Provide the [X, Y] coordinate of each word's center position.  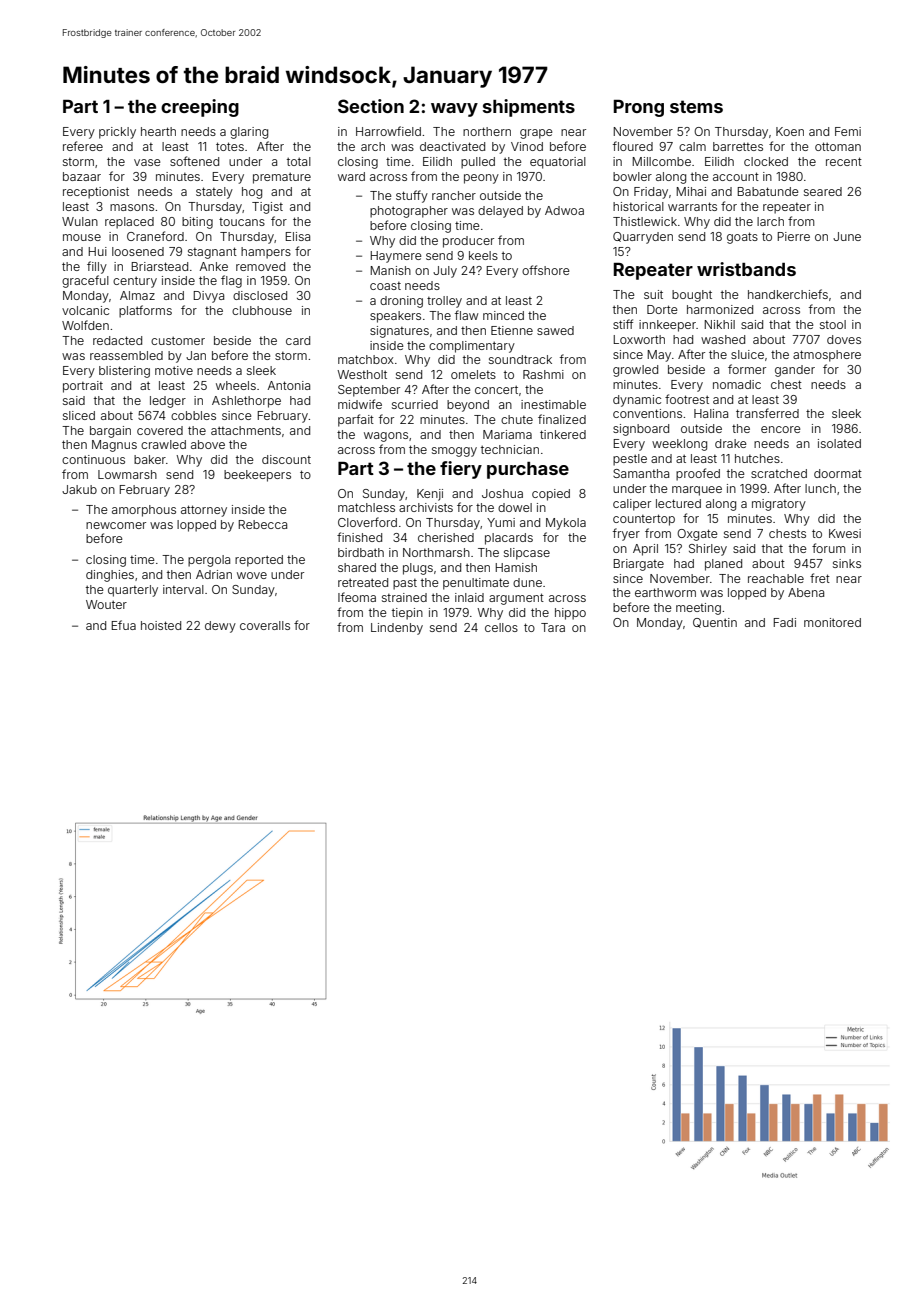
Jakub [79, 489]
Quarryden [643, 238]
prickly [117, 133]
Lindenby [397, 629]
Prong [639, 108]
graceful [85, 281]
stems [696, 106]
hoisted [161, 625]
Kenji [430, 495]
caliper [632, 505]
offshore [546, 270]
